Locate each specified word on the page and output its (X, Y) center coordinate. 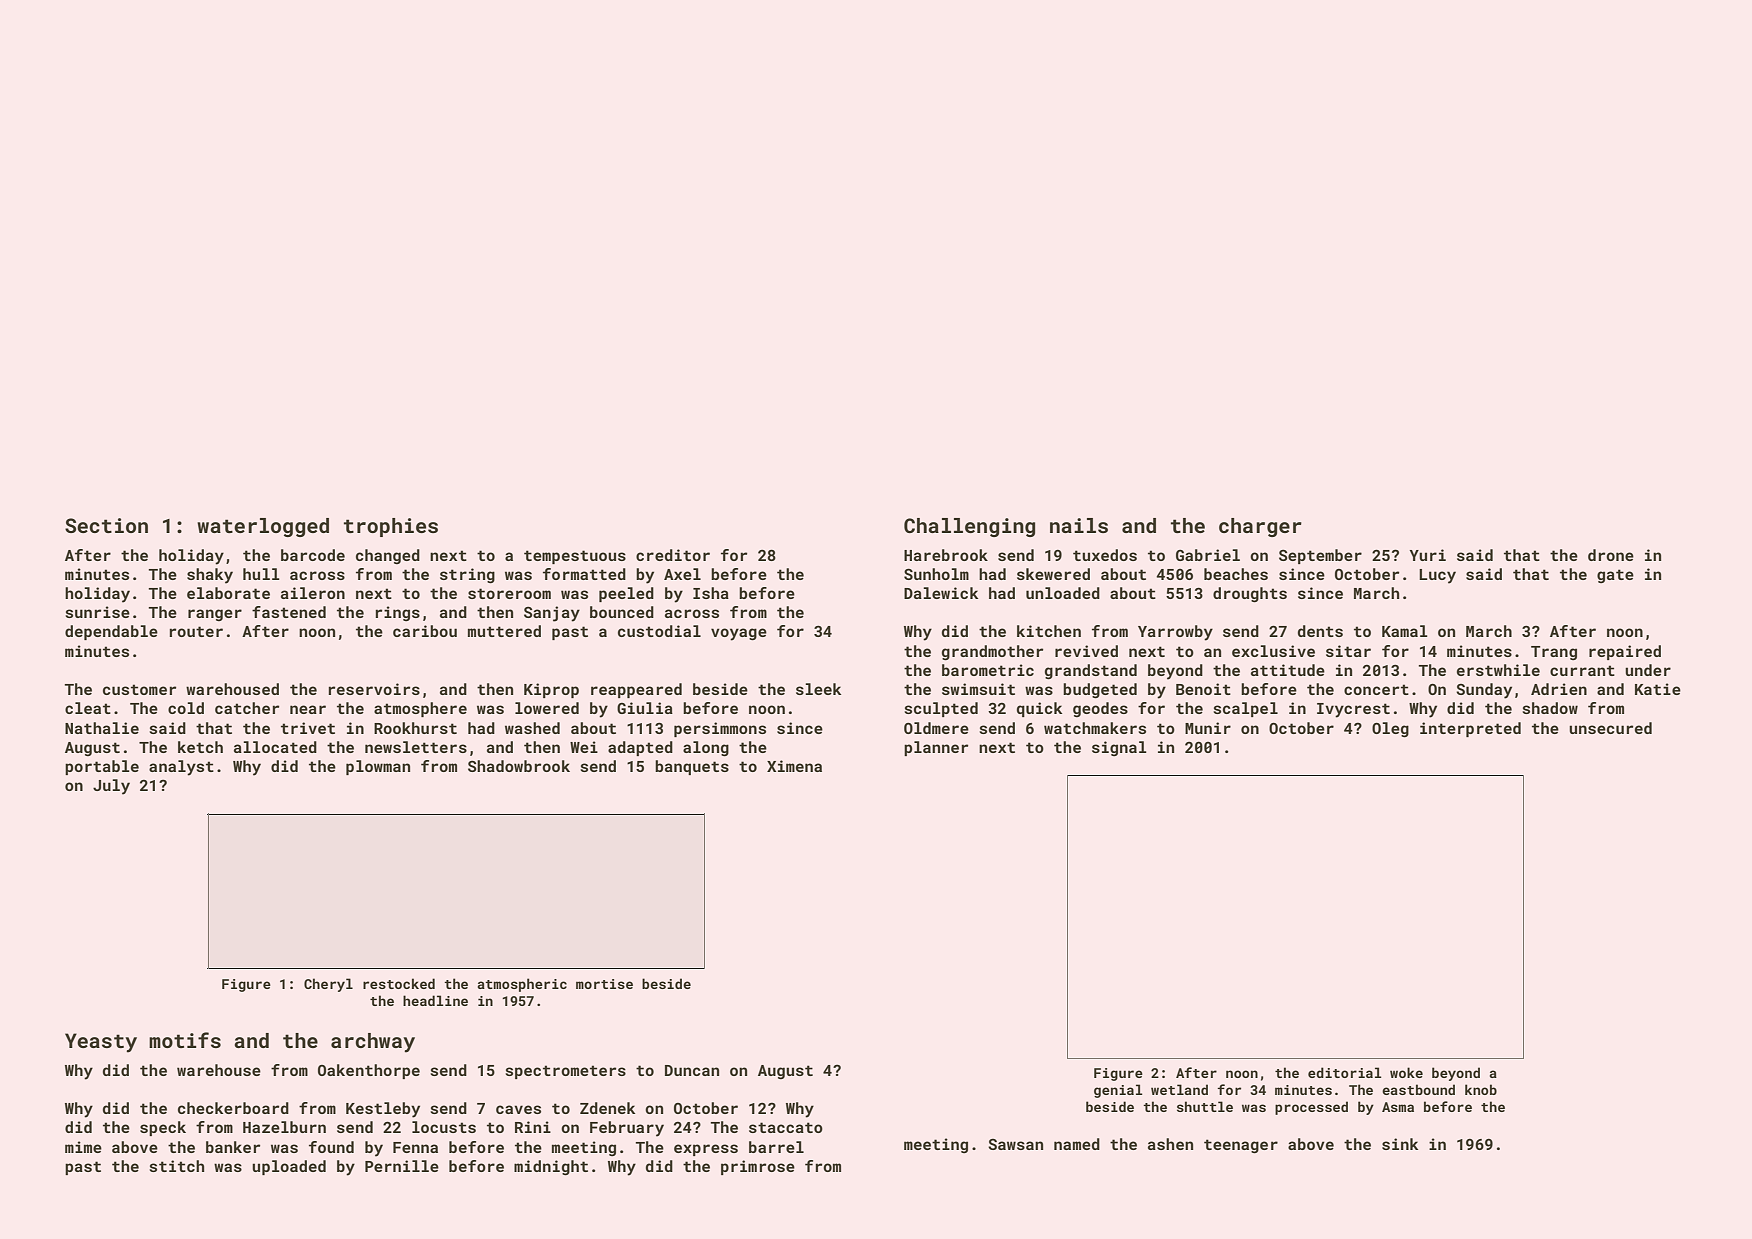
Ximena (794, 766)
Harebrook (946, 555)
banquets (692, 767)
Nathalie (102, 728)
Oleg (1390, 730)
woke (1406, 1072)
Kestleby (383, 1110)
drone (1611, 555)
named (1077, 1144)
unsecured (1610, 728)
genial (1118, 1091)
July (111, 787)
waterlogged (263, 527)
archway (373, 1043)
